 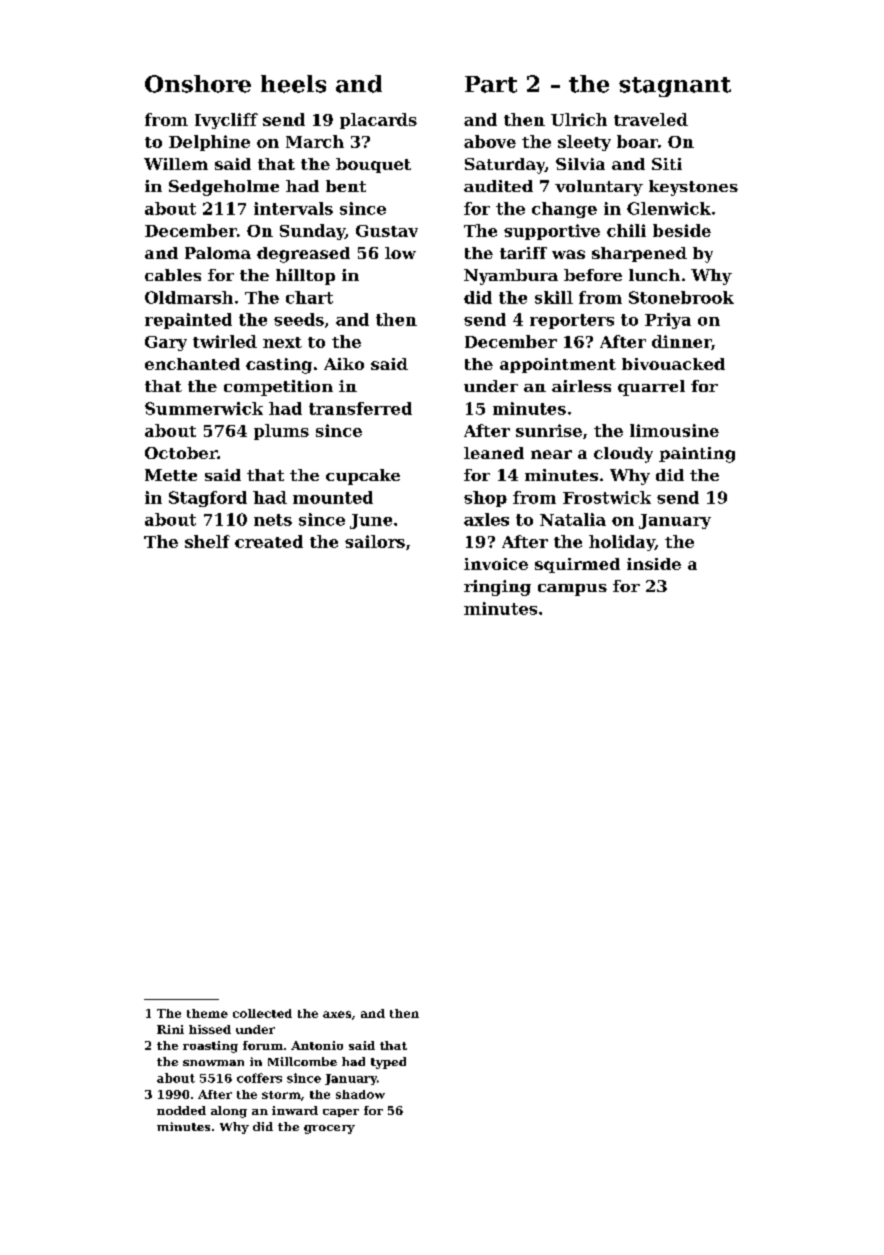 I want to click on stagnant, so click(x=675, y=87).
